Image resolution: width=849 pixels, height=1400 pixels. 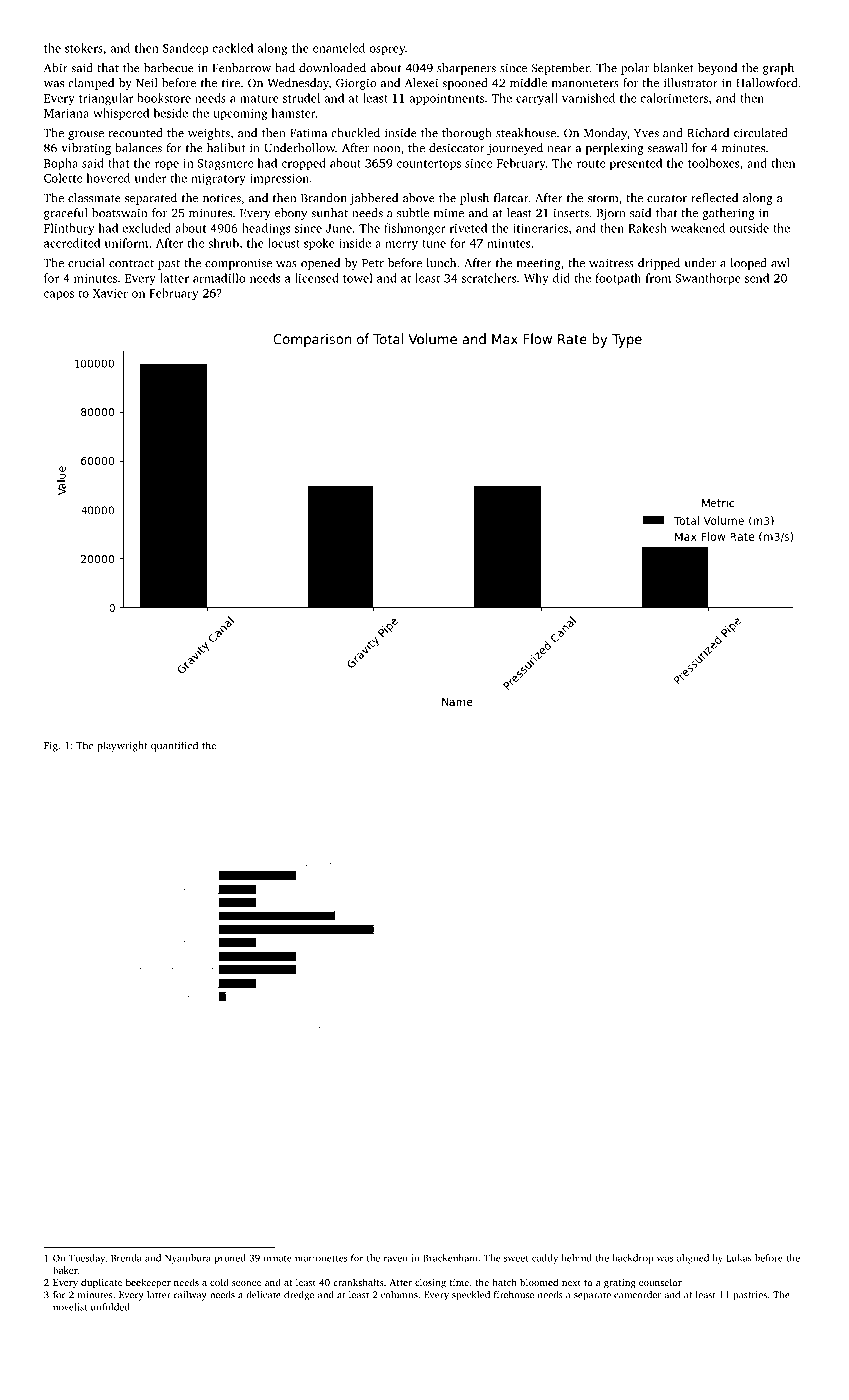 What do you see at coordinates (174, 746) in the page?
I see `quantified` at bounding box center [174, 746].
